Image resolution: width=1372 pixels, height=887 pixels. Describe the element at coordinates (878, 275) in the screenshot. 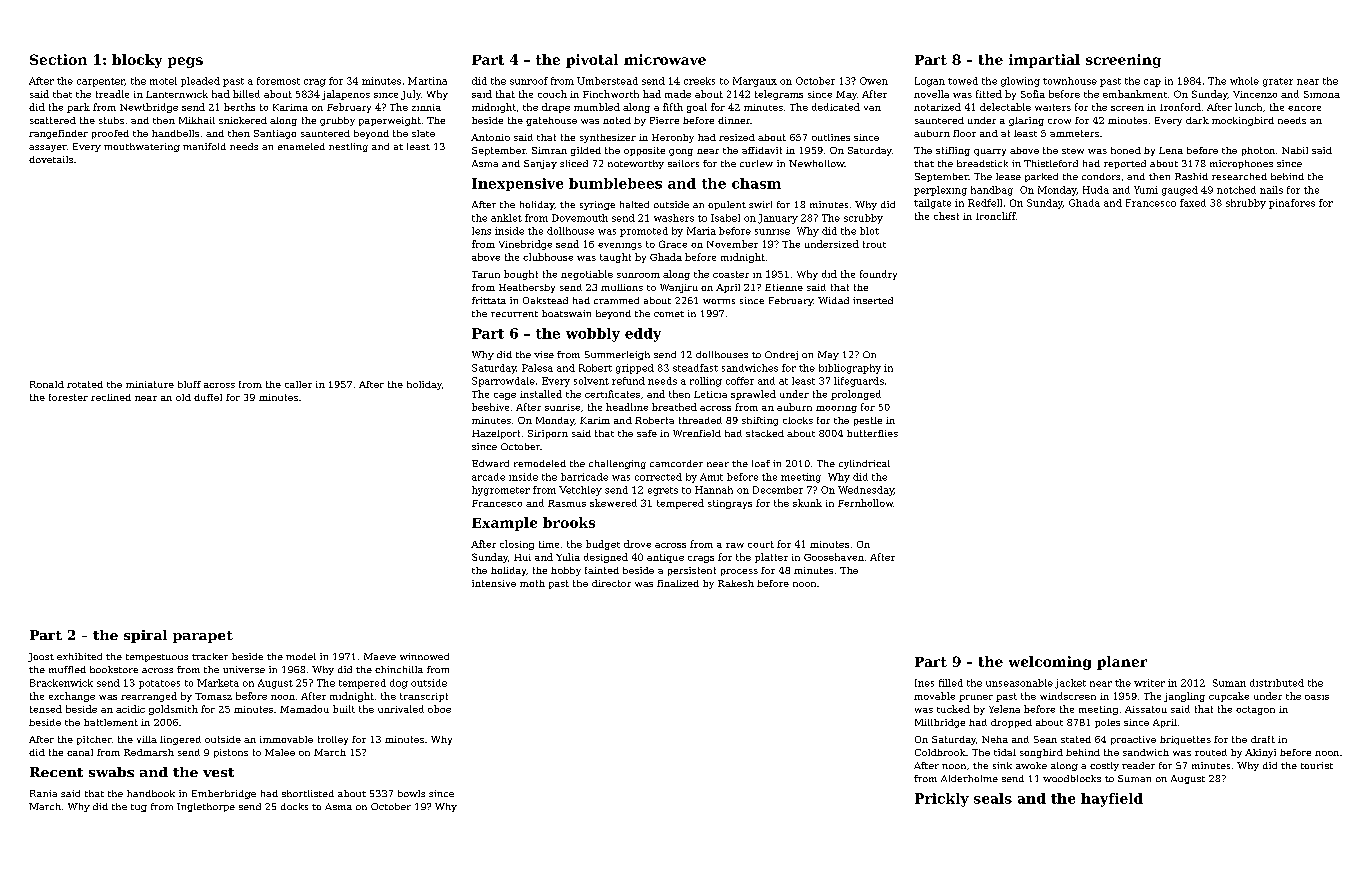

I see `foundry` at that location.
